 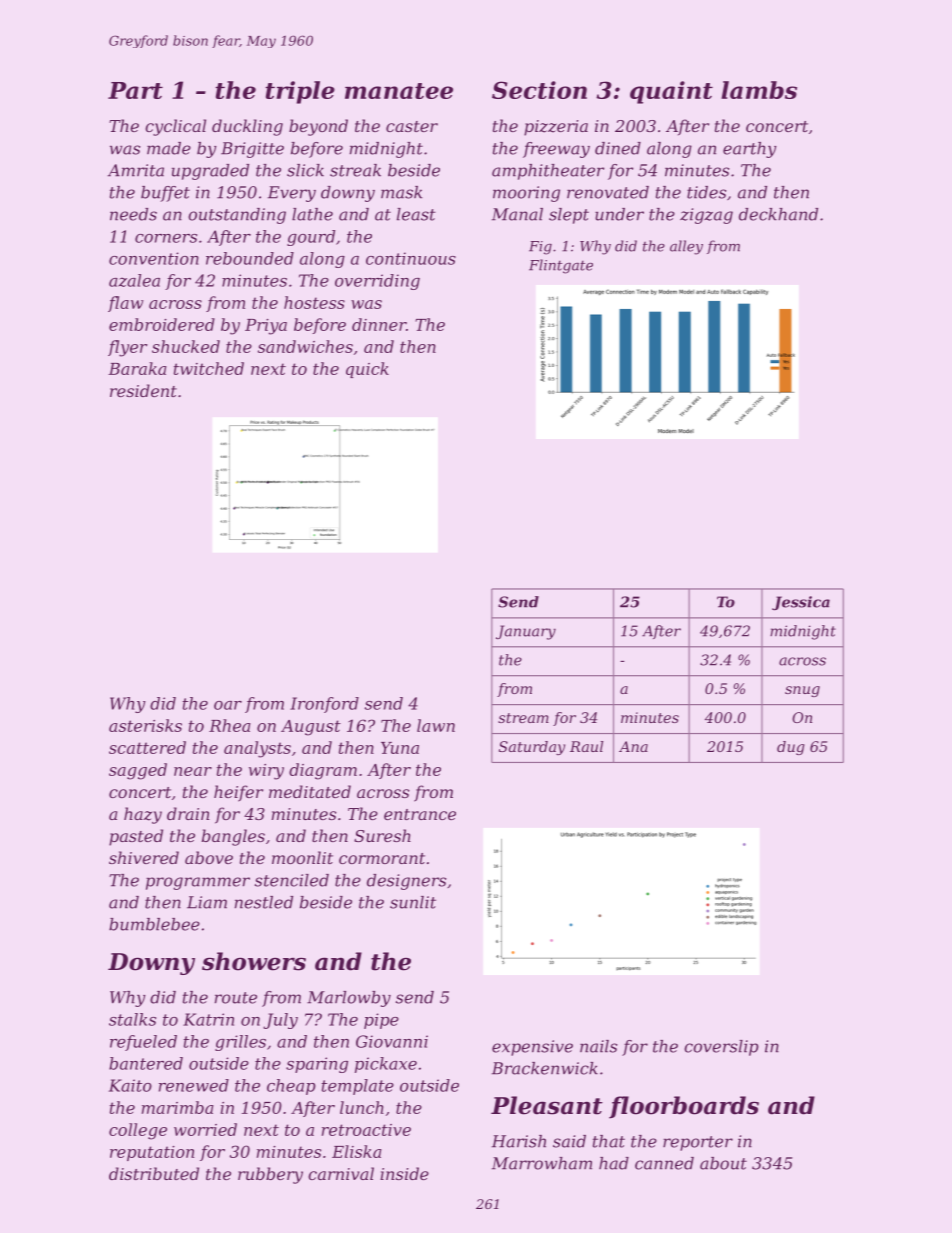 I want to click on caster, so click(x=412, y=126).
